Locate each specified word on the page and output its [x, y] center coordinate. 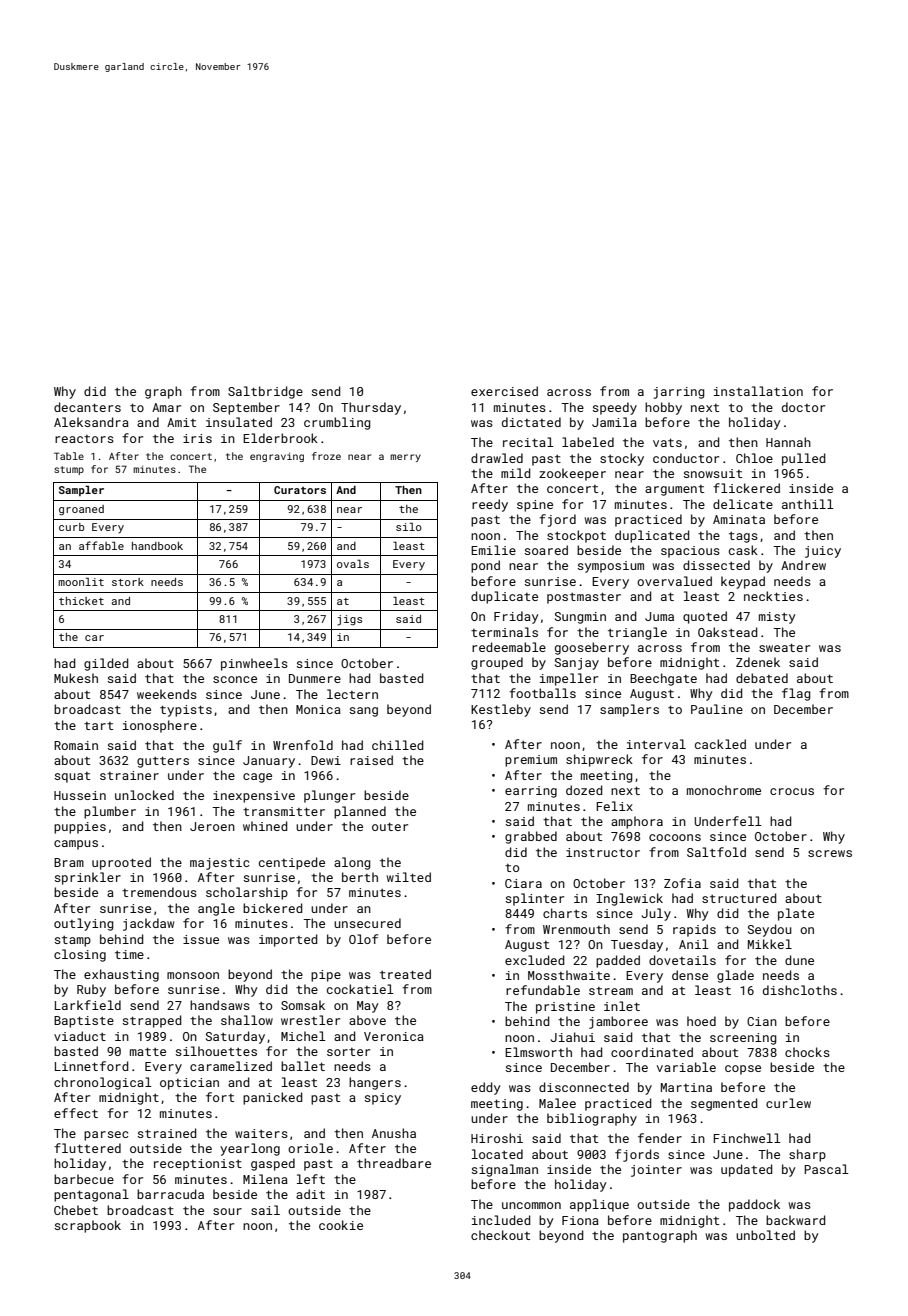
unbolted [765, 1235]
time [129, 954]
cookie [341, 1225]
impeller [569, 679]
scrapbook [88, 1226]
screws [830, 853]
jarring [679, 393]
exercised [504, 391]
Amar [166, 407]
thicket [81, 601]
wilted [409, 877]
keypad [743, 582]
